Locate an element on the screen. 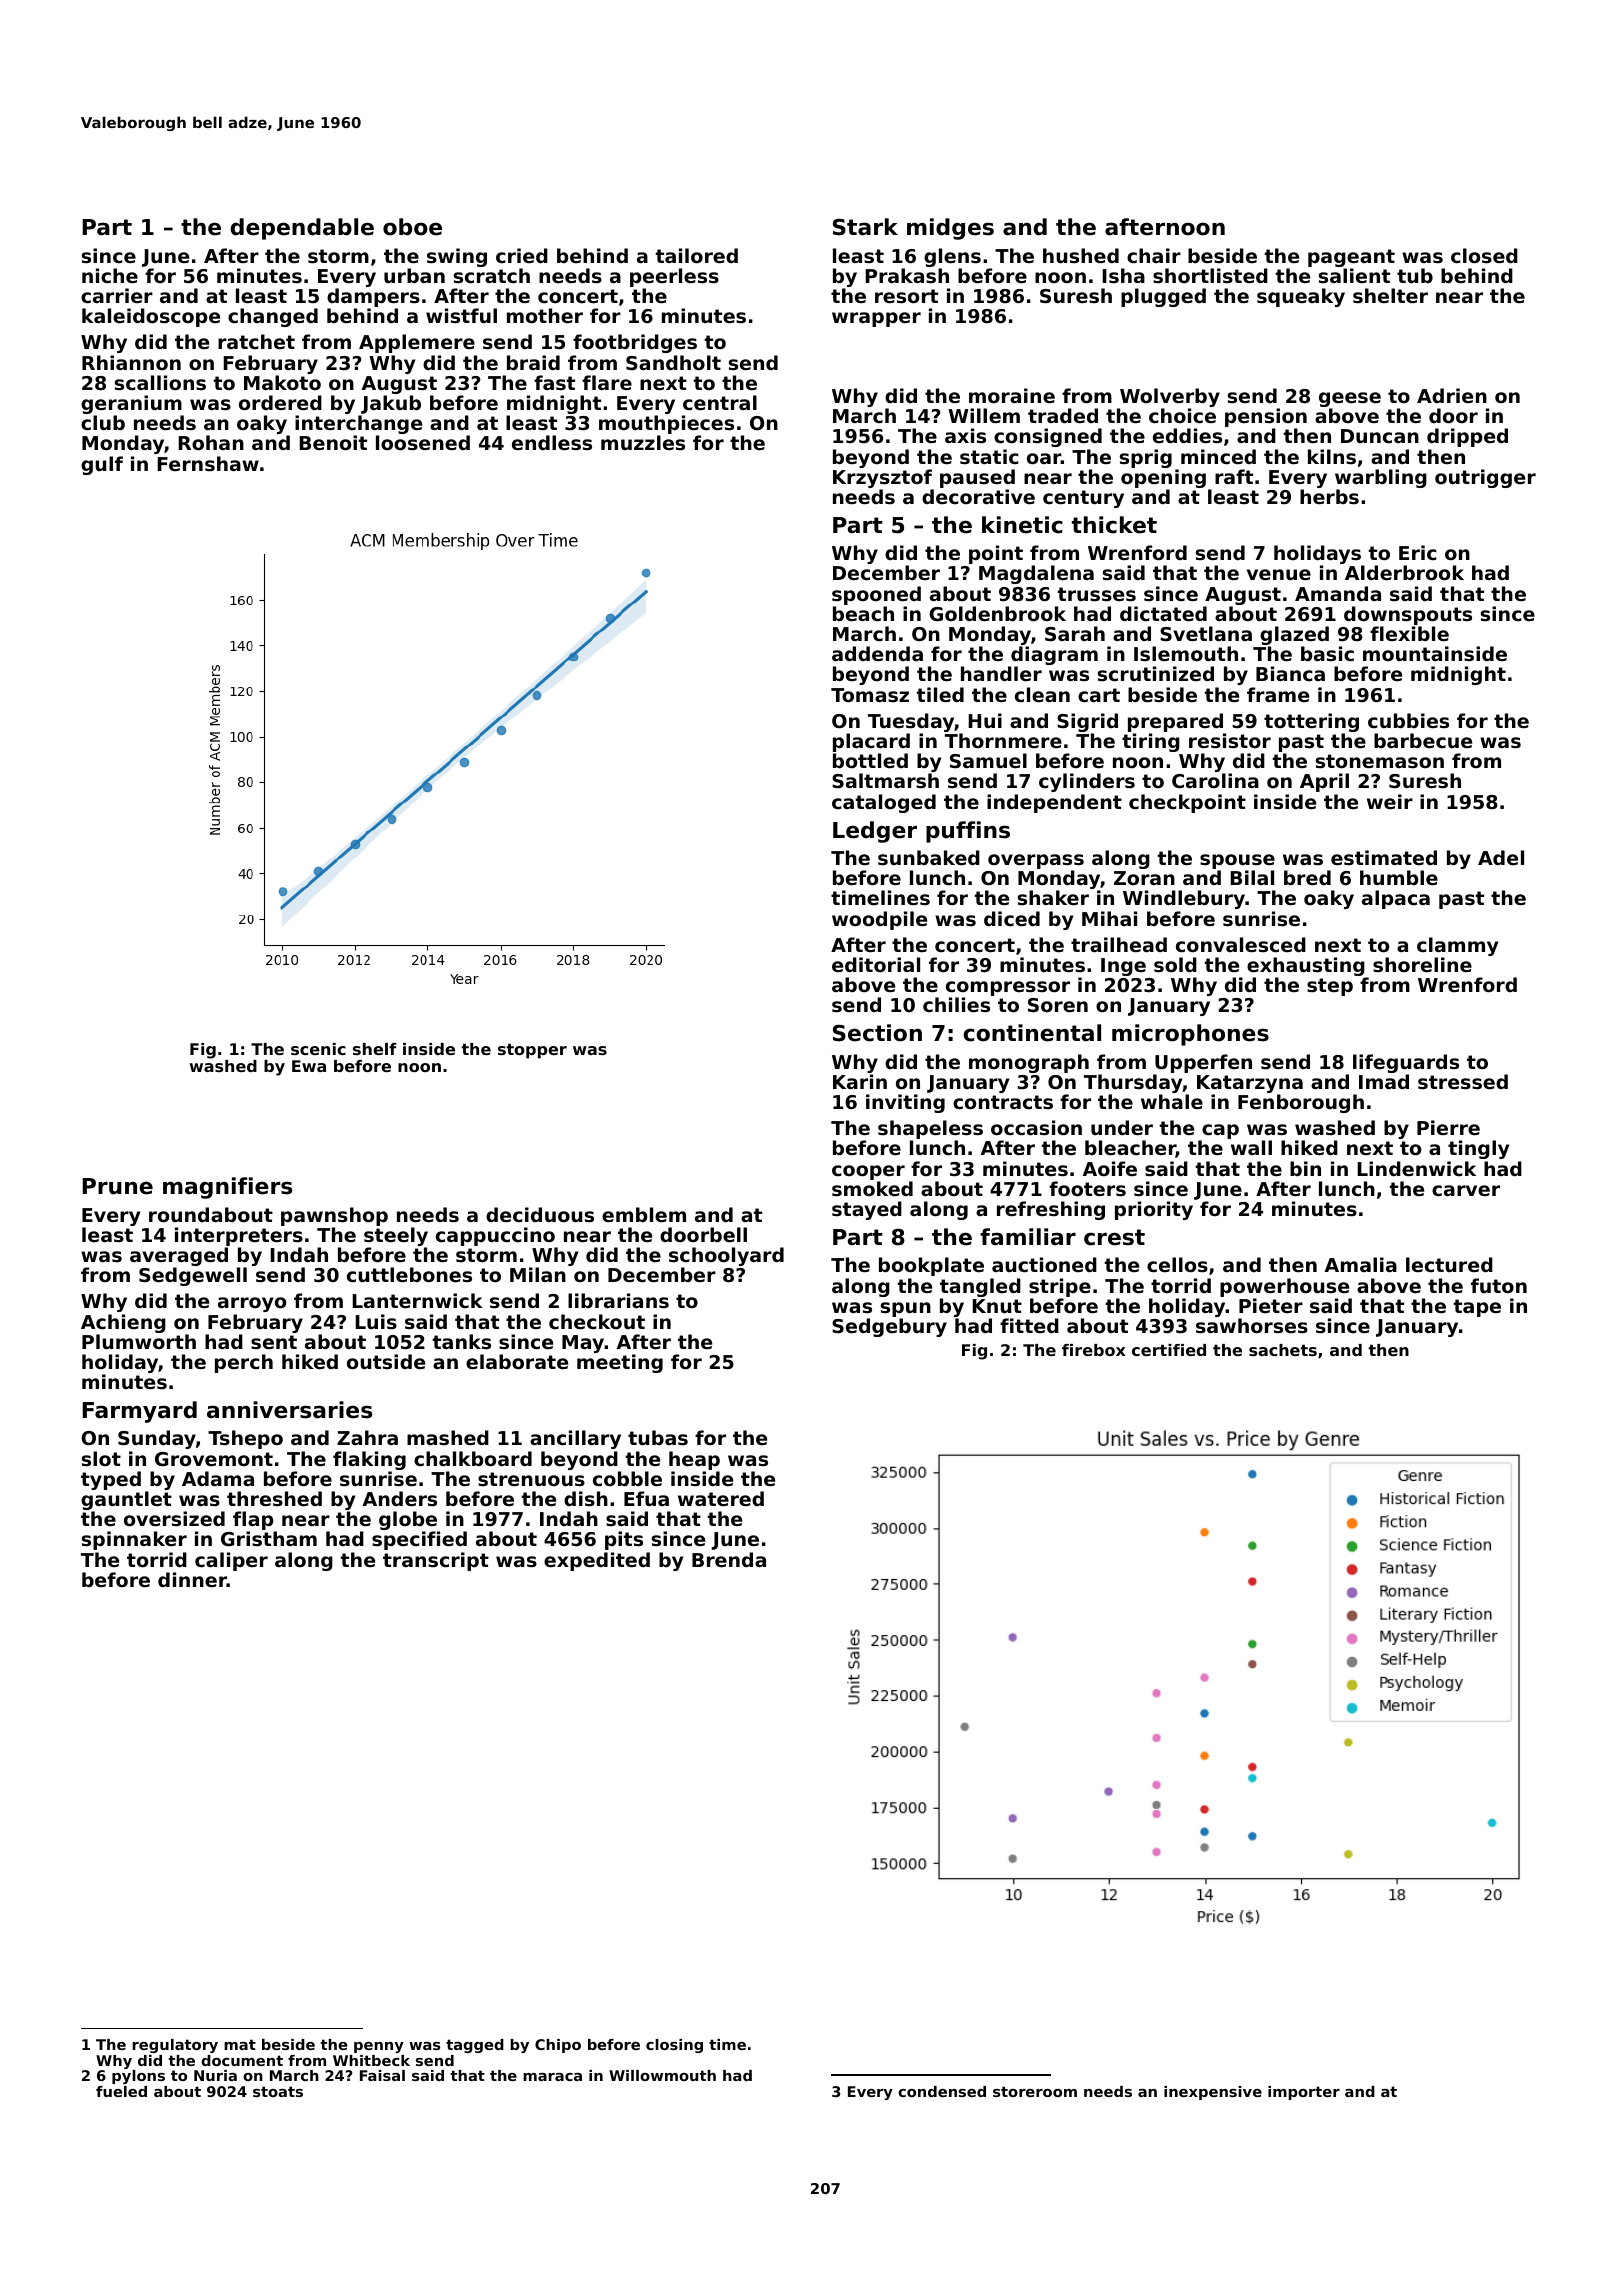 This screenshot has height=2292, width=1620. Wolverby is located at coordinates (1170, 397).
